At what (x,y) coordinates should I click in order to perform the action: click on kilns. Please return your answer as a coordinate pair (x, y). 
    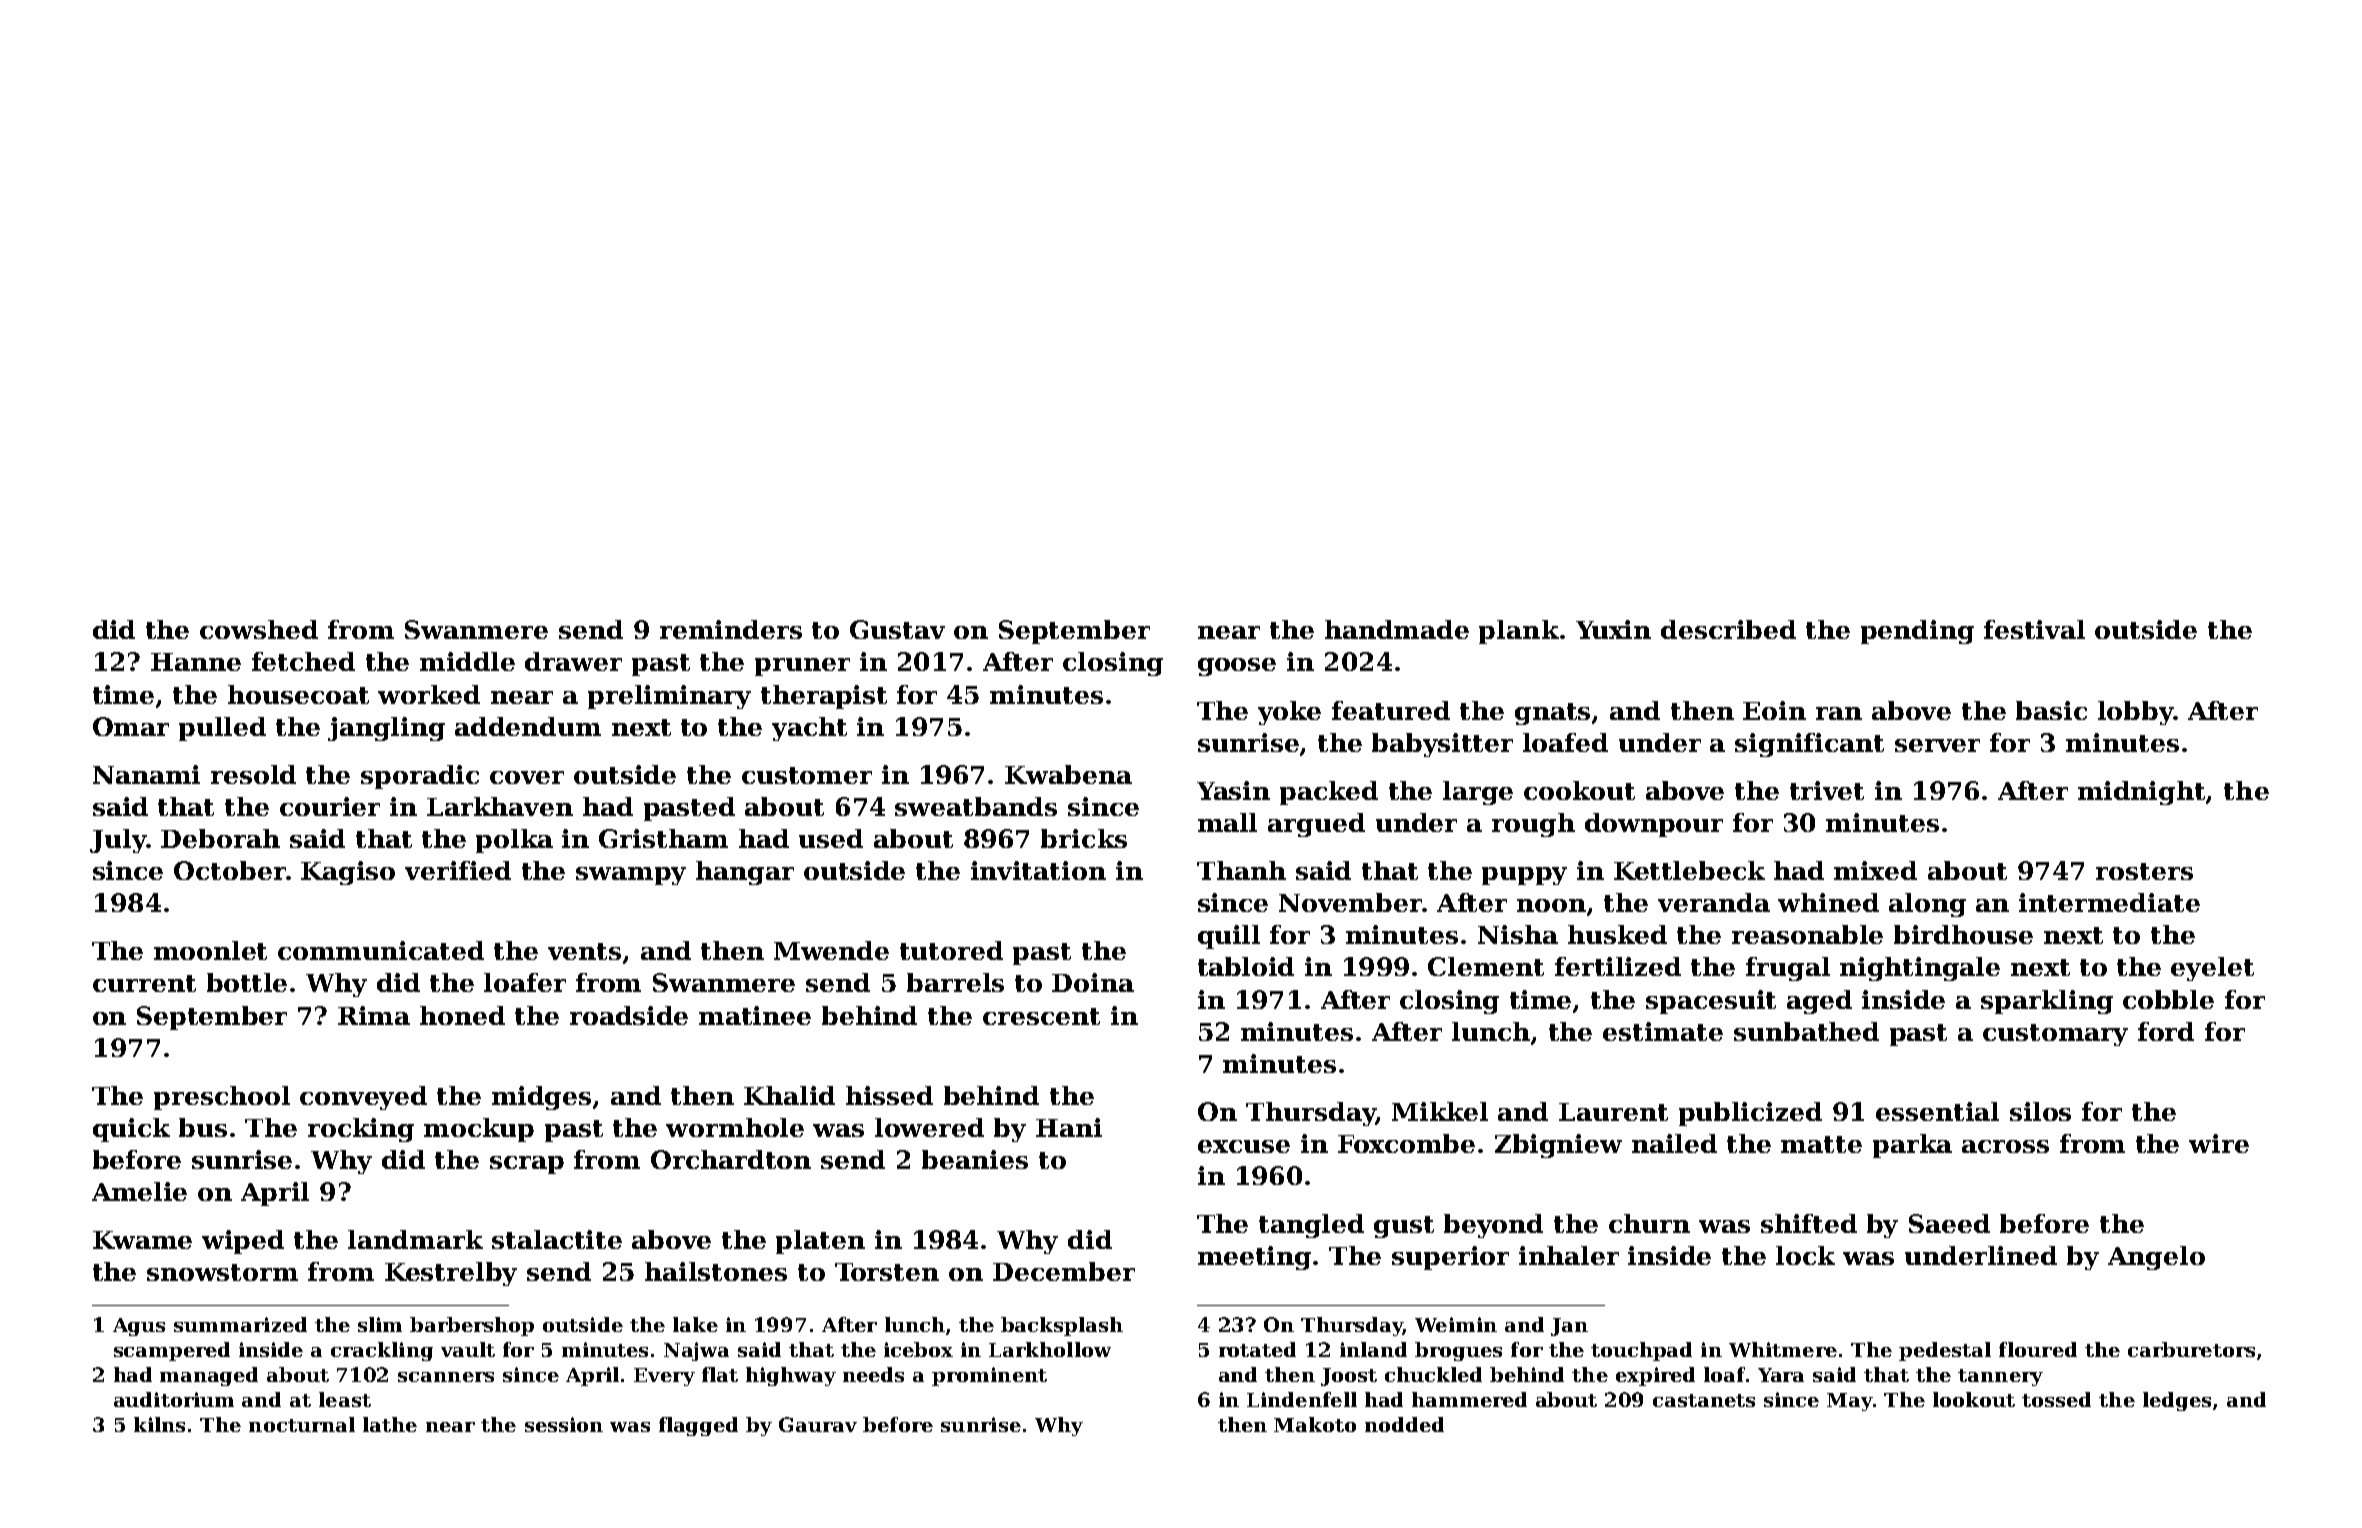
    Looking at the image, I should click on (159, 1424).
